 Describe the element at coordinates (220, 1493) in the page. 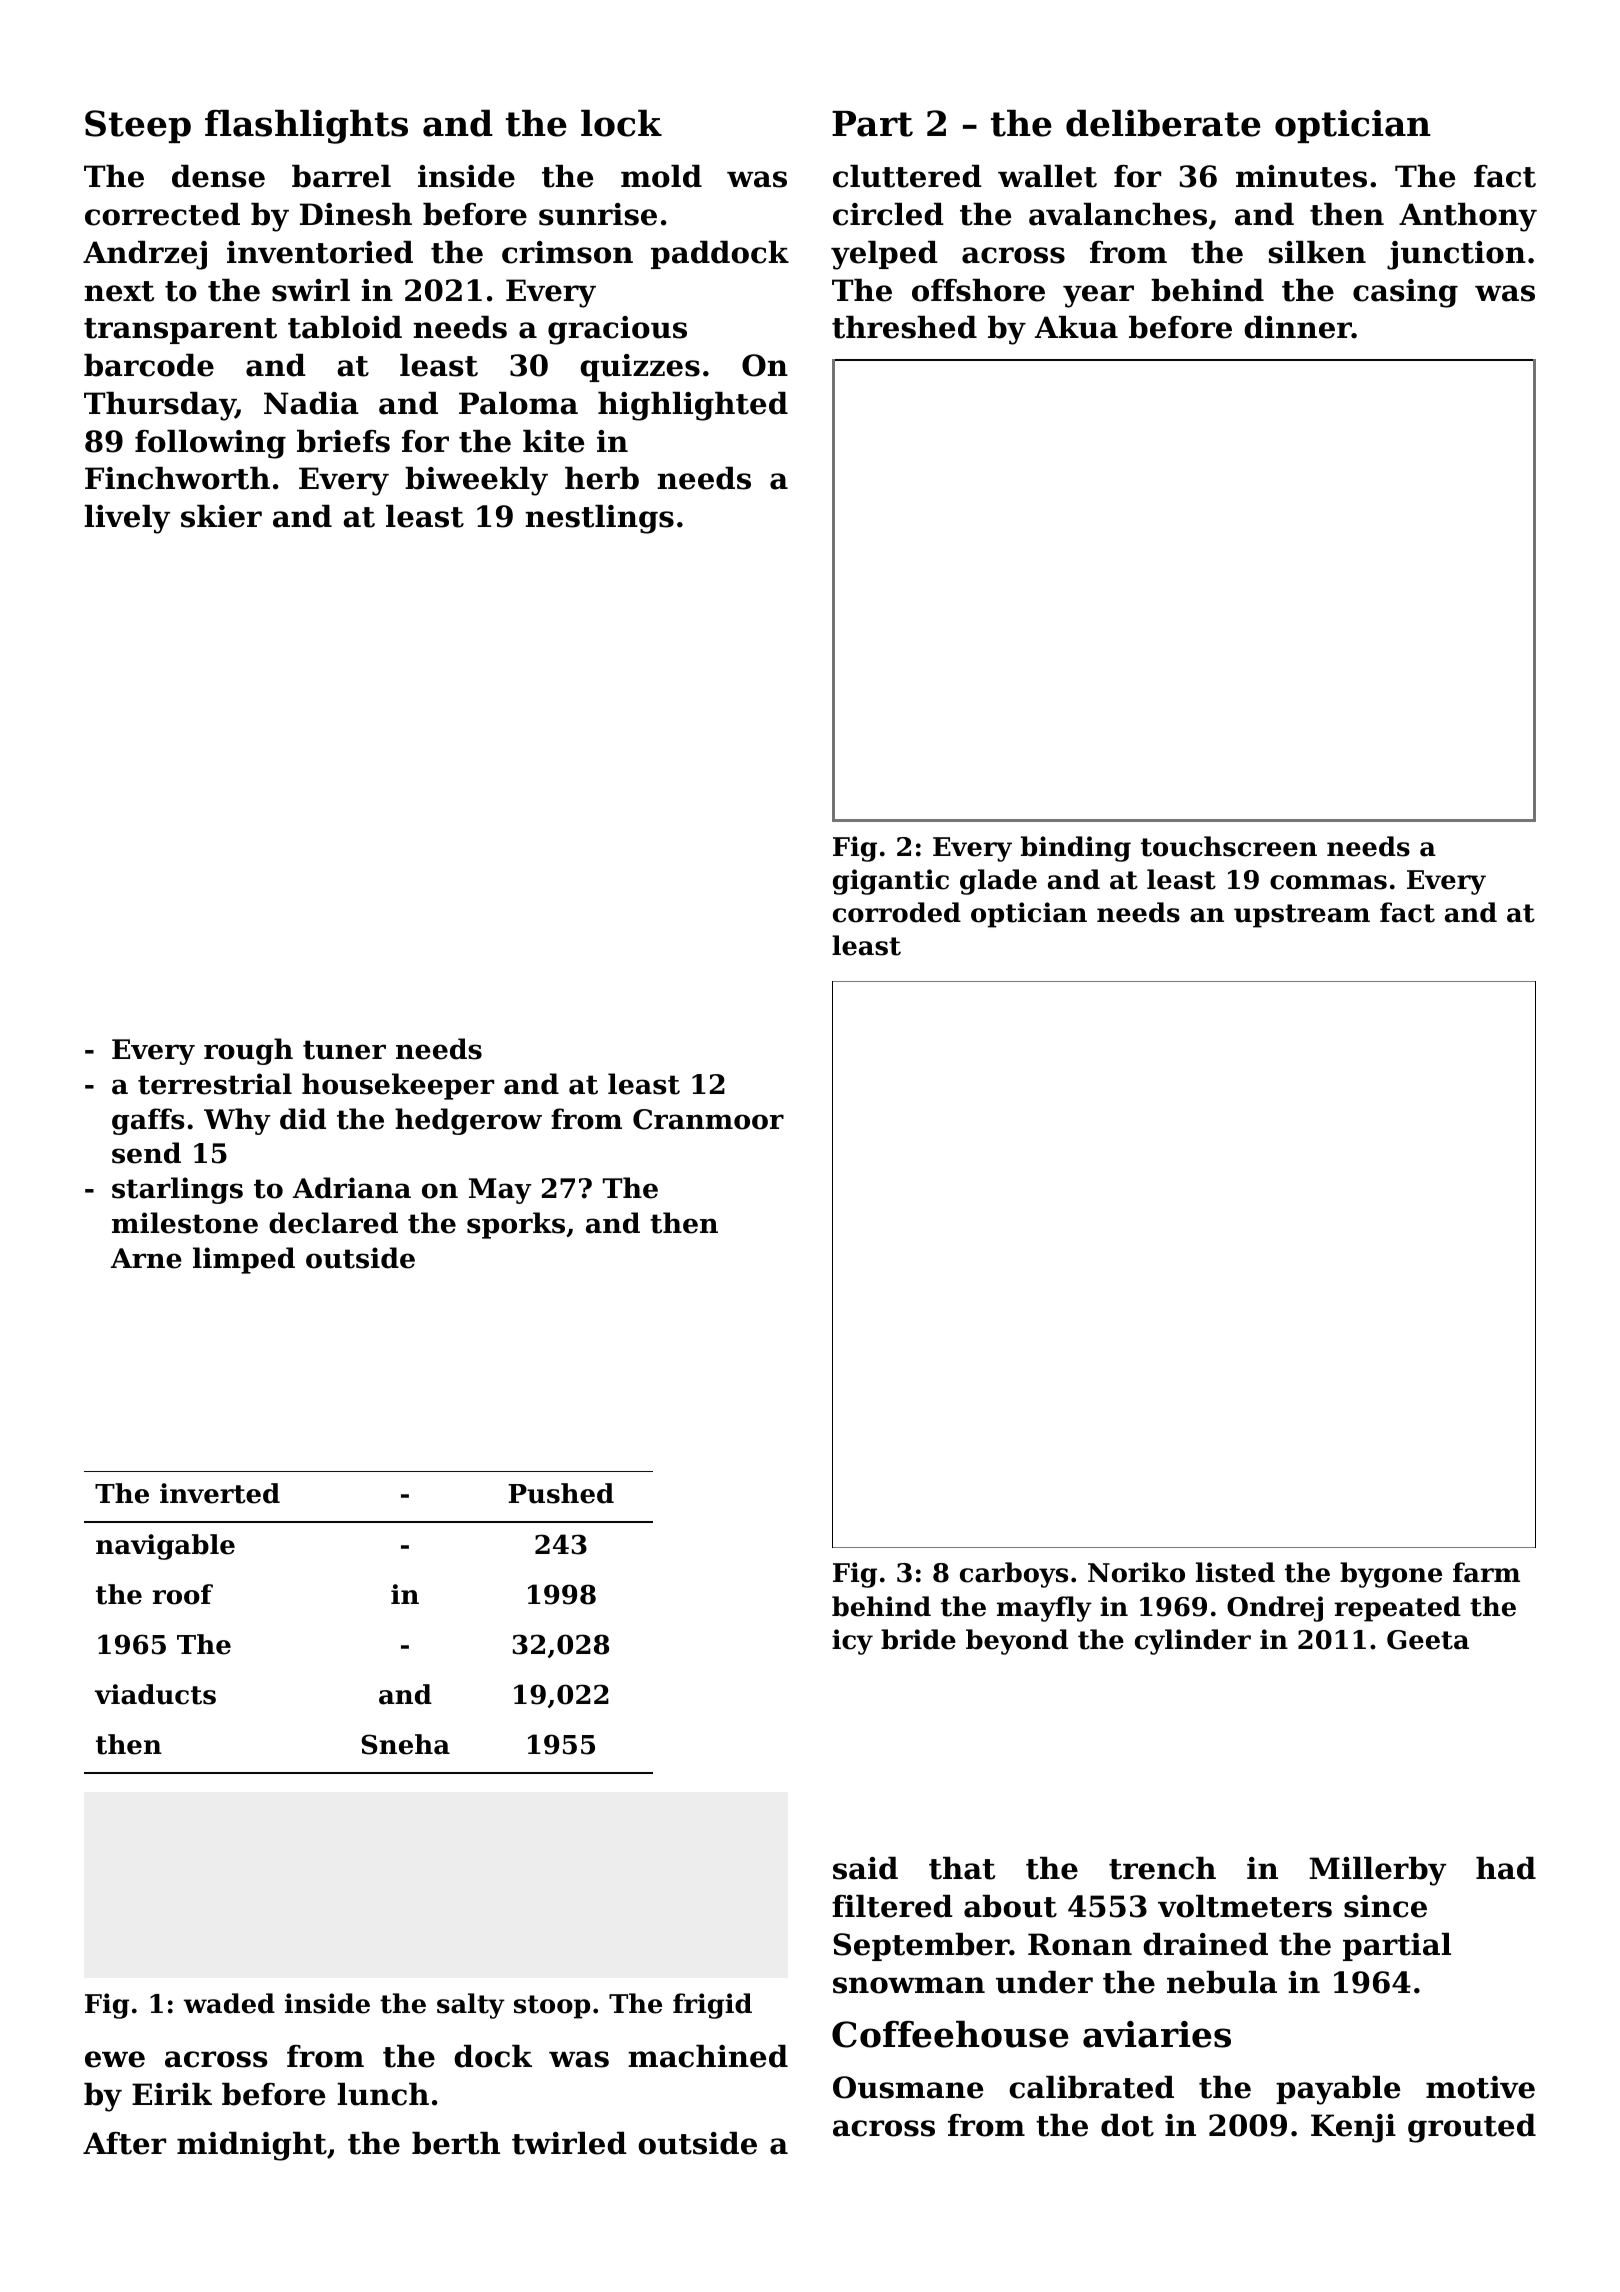

I see `inverted` at that location.
